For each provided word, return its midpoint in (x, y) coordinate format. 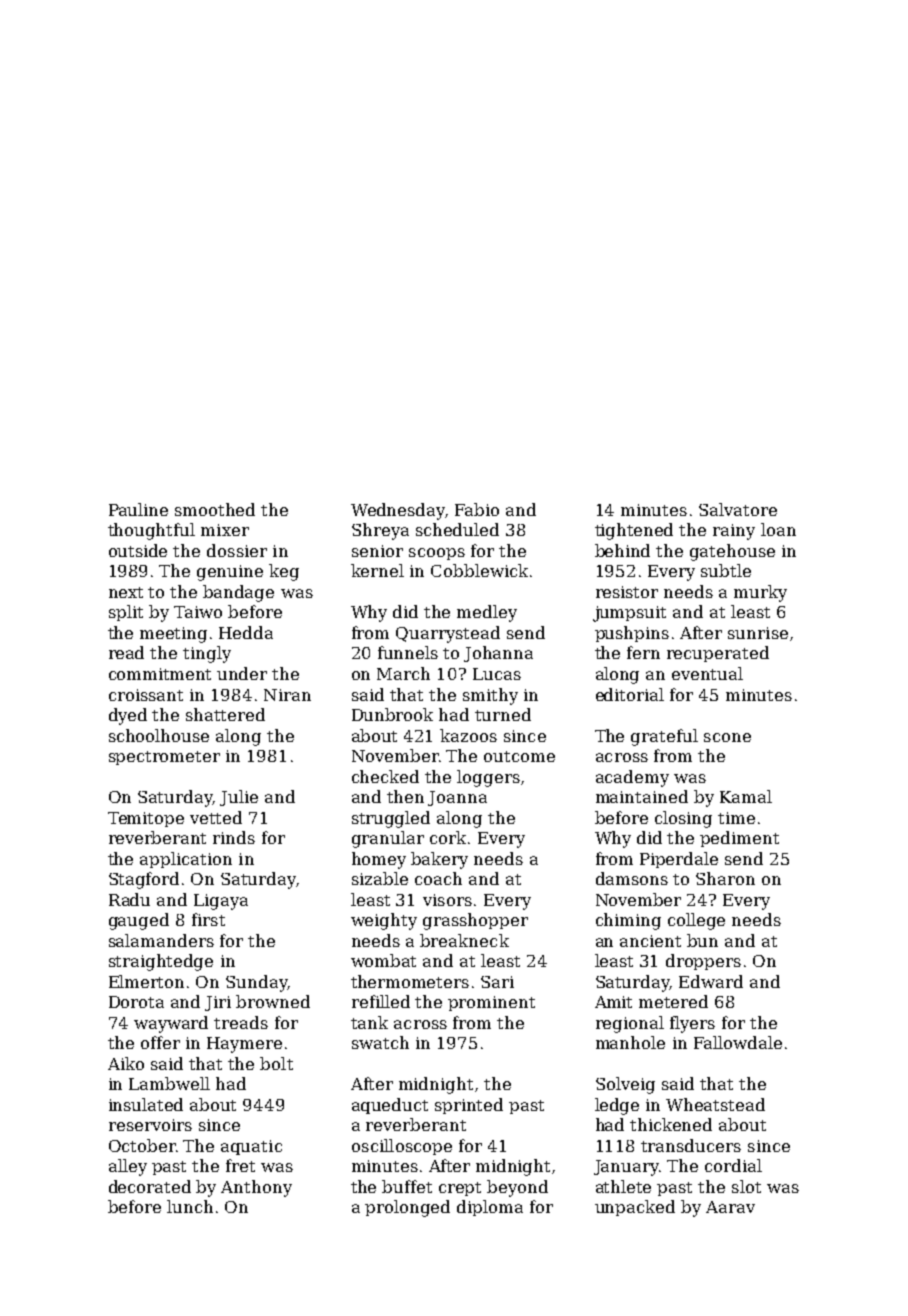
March (403, 673)
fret (240, 1165)
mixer (225, 530)
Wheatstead (715, 1104)
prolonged (407, 1208)
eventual (707, 673)
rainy (734, 532)
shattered (225, 714)
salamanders (161, 940)
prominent (491, 1003)
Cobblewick (479, 570)
